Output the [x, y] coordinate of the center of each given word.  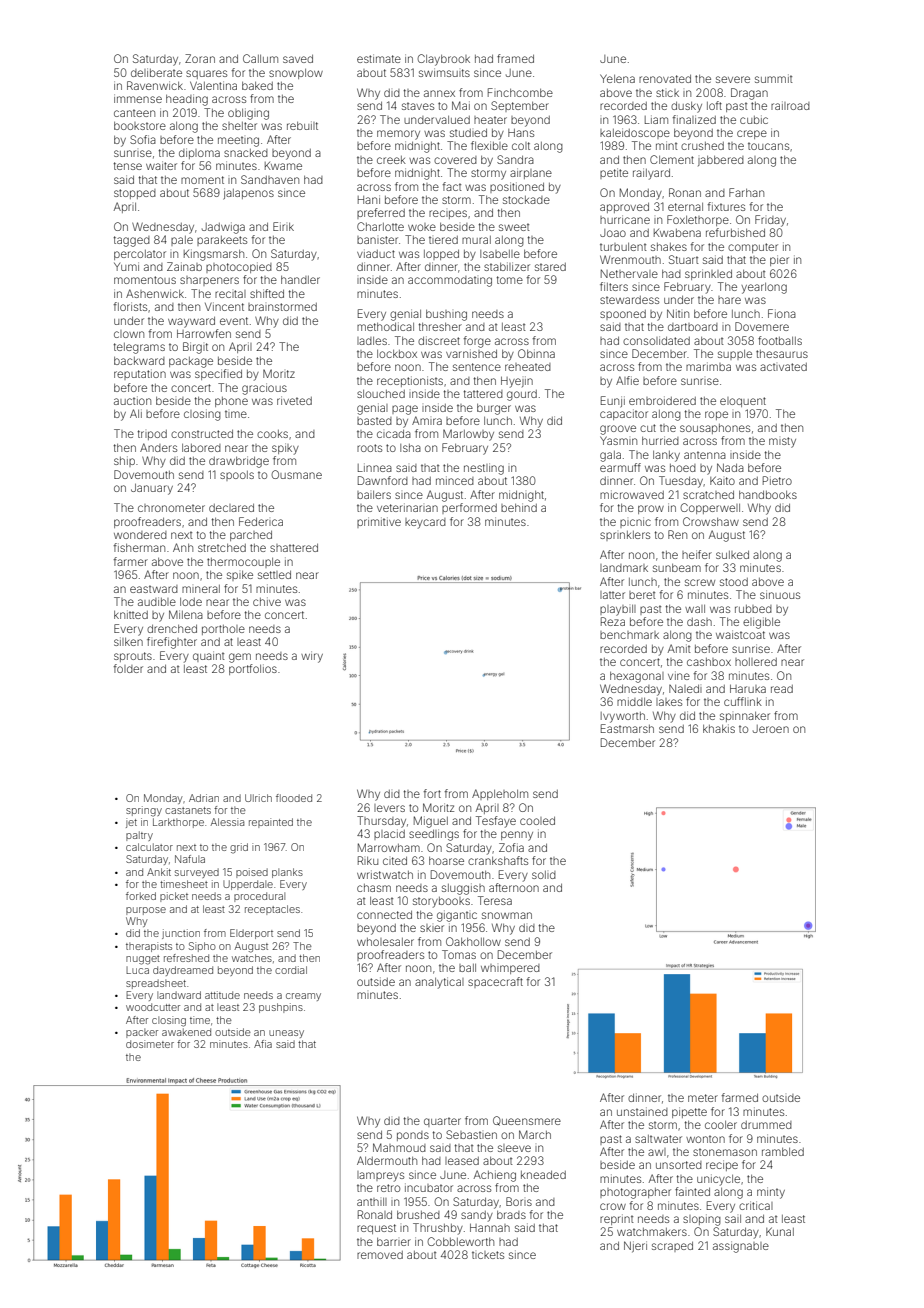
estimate [379, 58]
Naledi [685, 689]
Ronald [375, 1214]
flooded [294, 798]
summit [774, 78]
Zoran [200, 58]
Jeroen [771, 729]
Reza [613, 621]
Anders [158, 447]
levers [389, 808]
